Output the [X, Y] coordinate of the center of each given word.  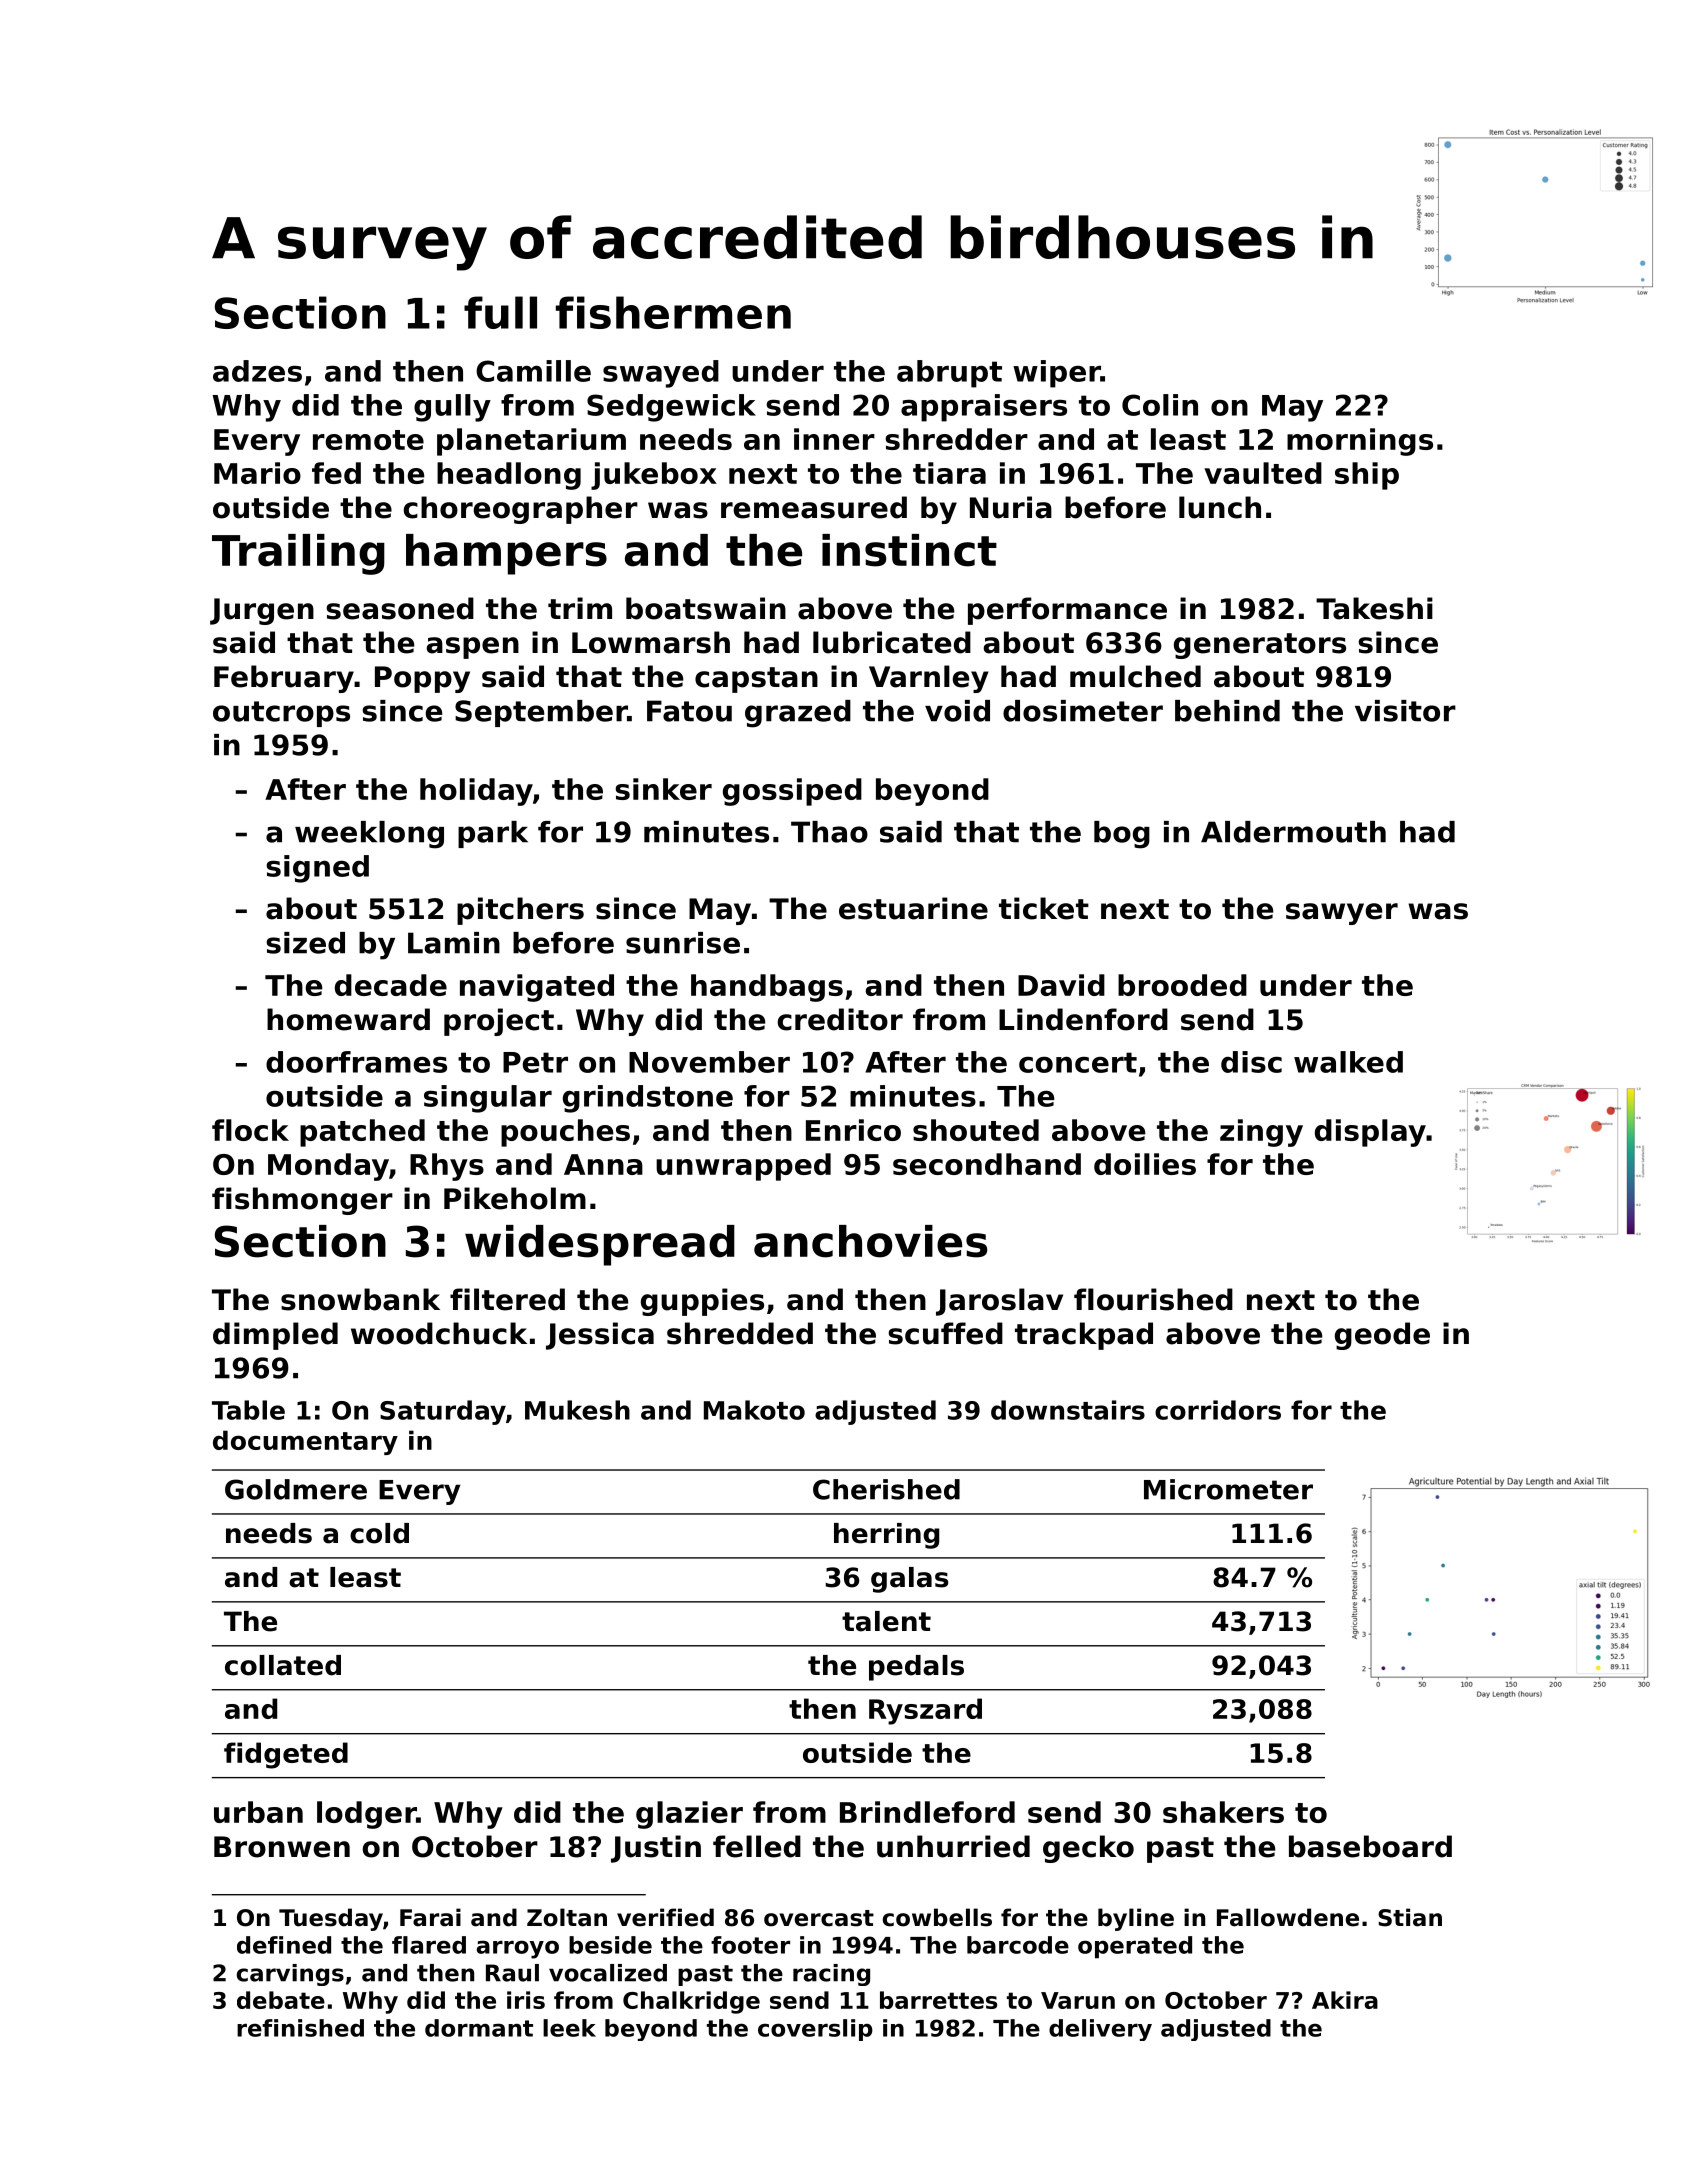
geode [1382, 1336]
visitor [1405, 711]
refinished [300, 2028]
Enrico [853, 1130]
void [957, 711]
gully [452, 408]
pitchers [520, 911]
